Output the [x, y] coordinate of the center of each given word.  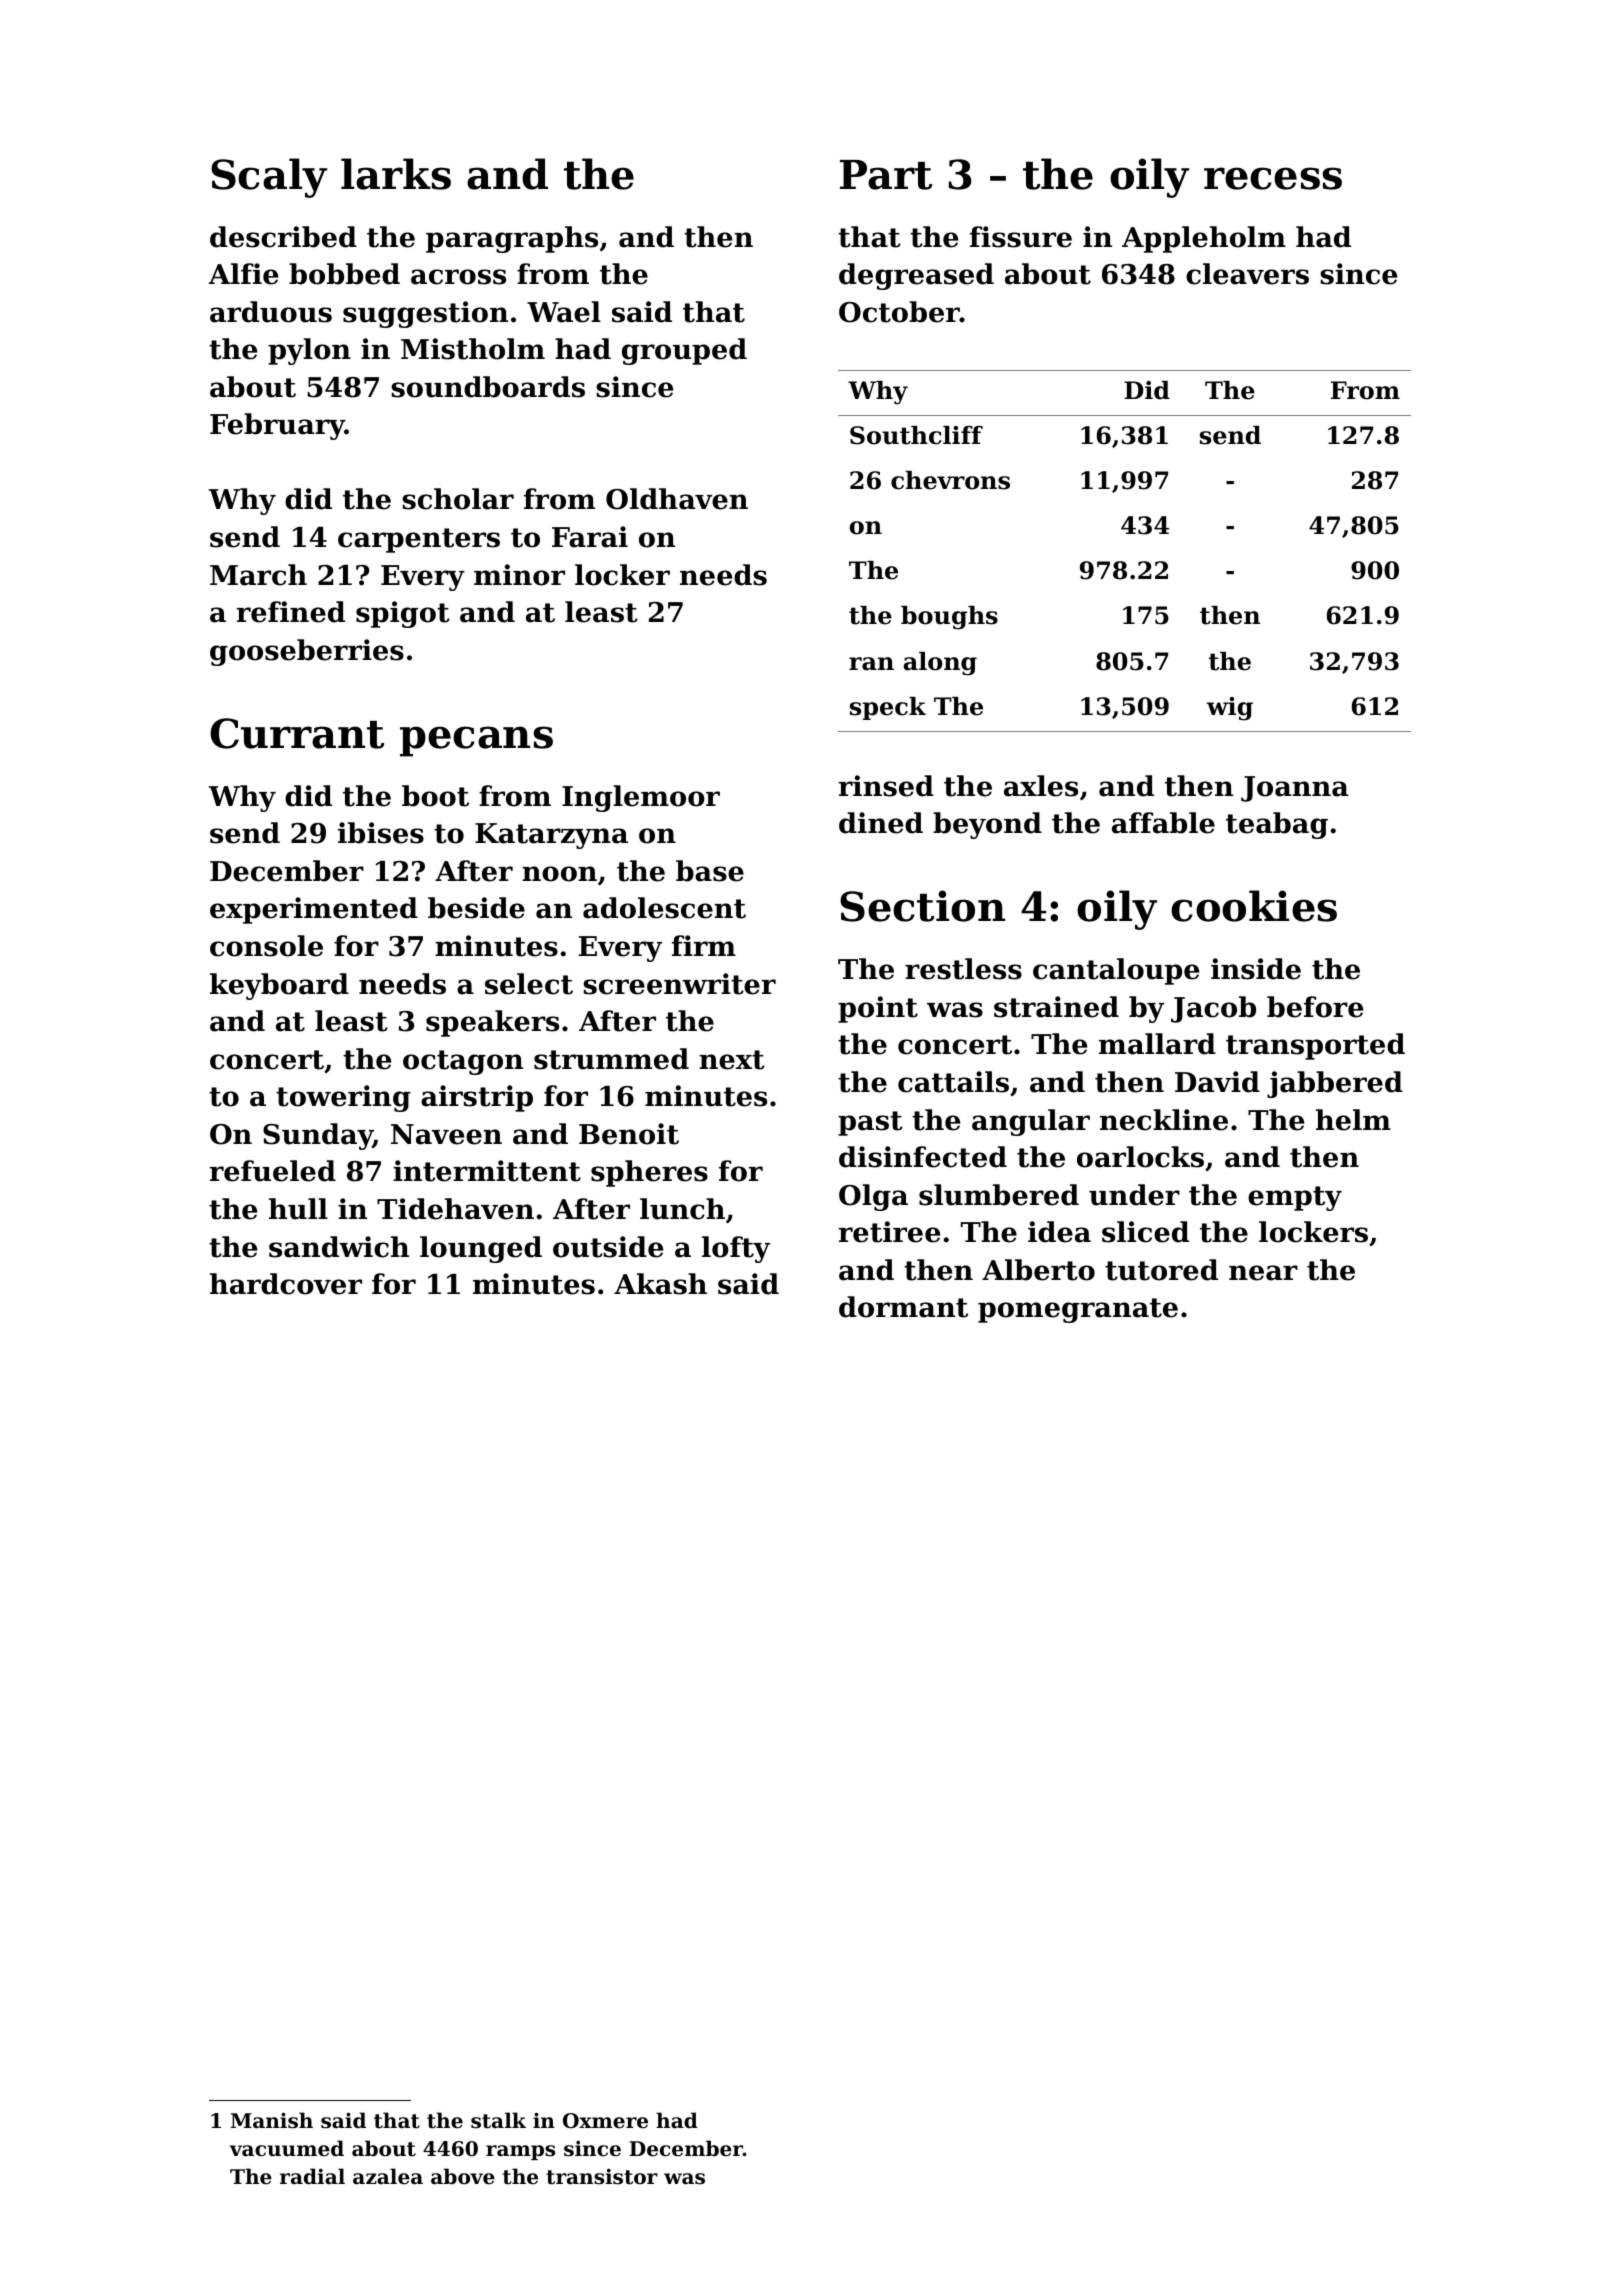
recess [1273, 178]
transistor [602, 2176]
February [277, 426]
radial [312, 2176]
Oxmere [605, 2121]
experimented [314, 910]
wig [1230, 709]
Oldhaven [677, 499]
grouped [684, 351]
